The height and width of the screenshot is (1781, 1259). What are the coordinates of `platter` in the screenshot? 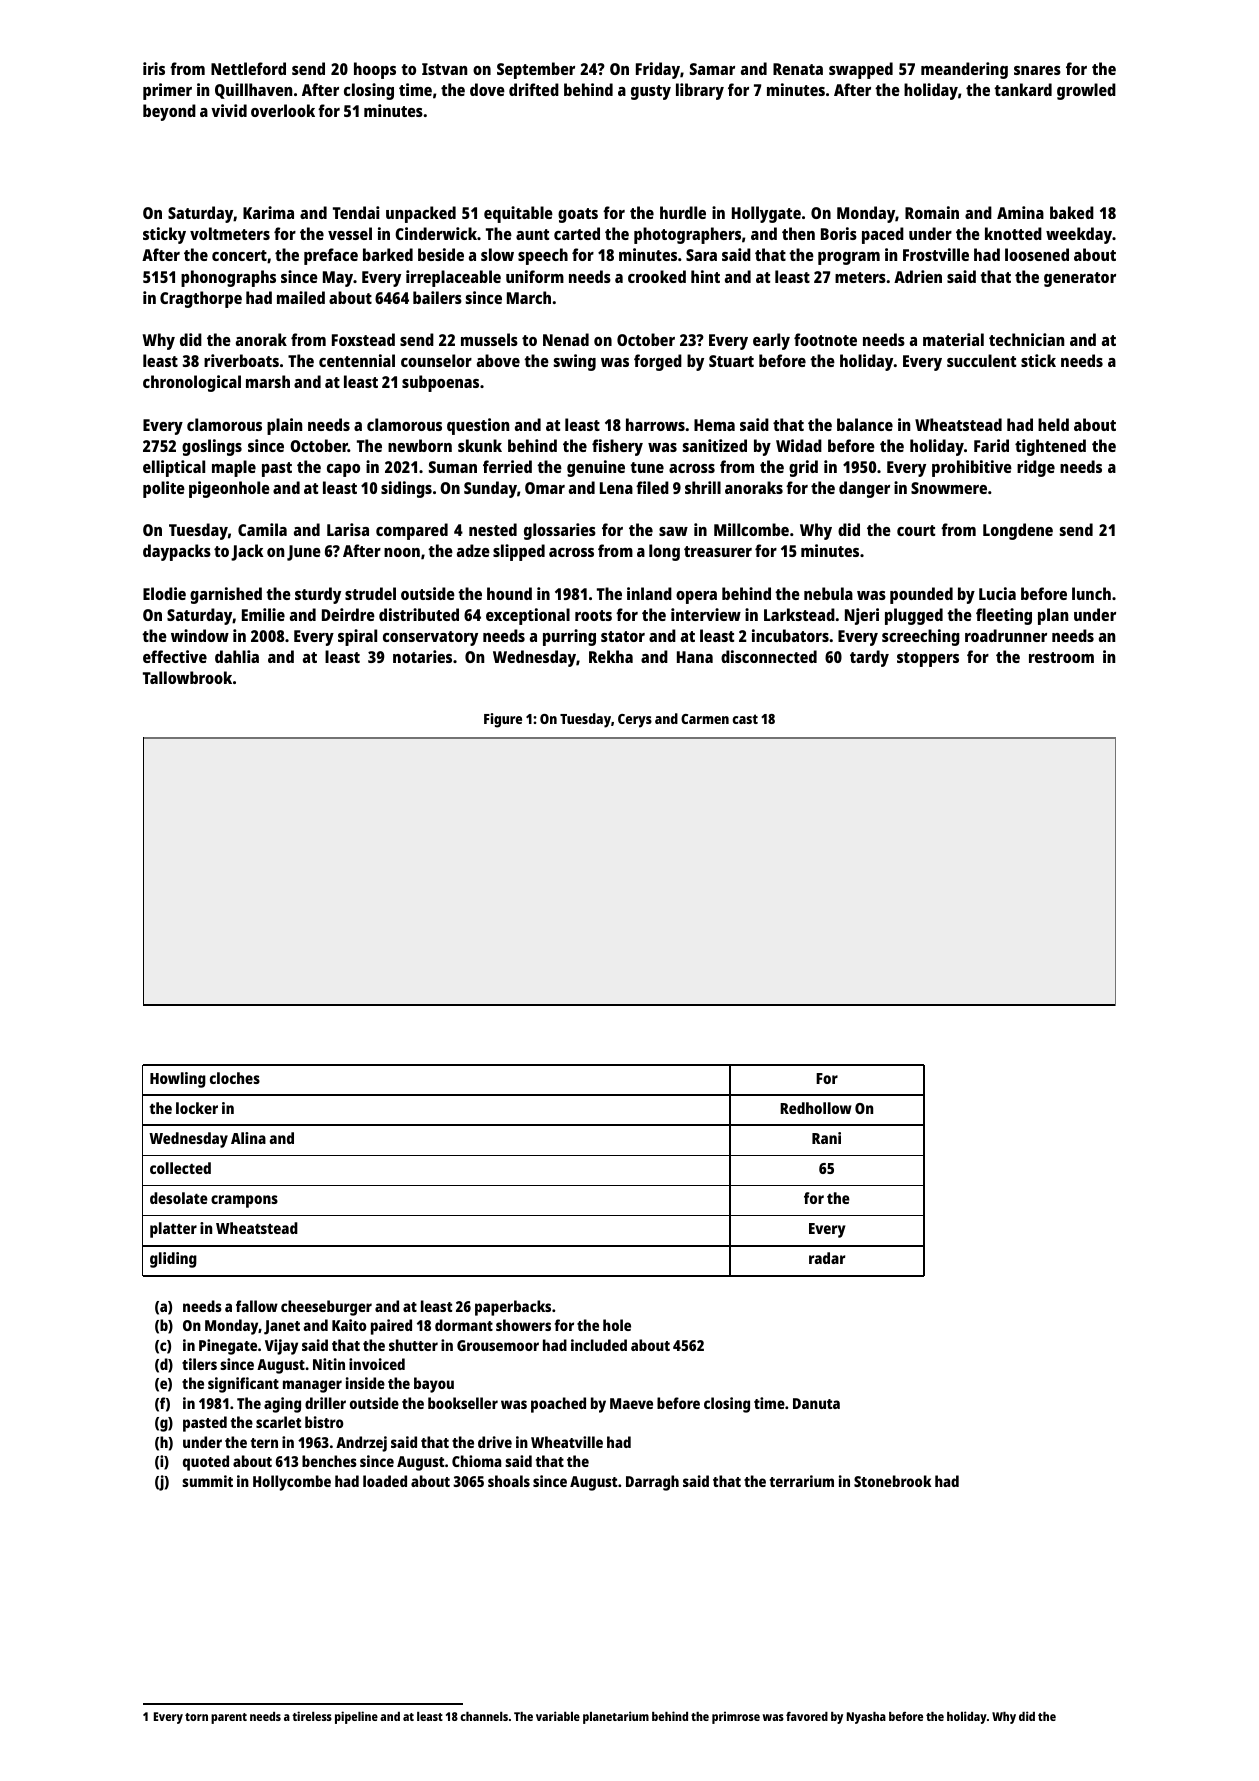 It's located at (173, 1230).
